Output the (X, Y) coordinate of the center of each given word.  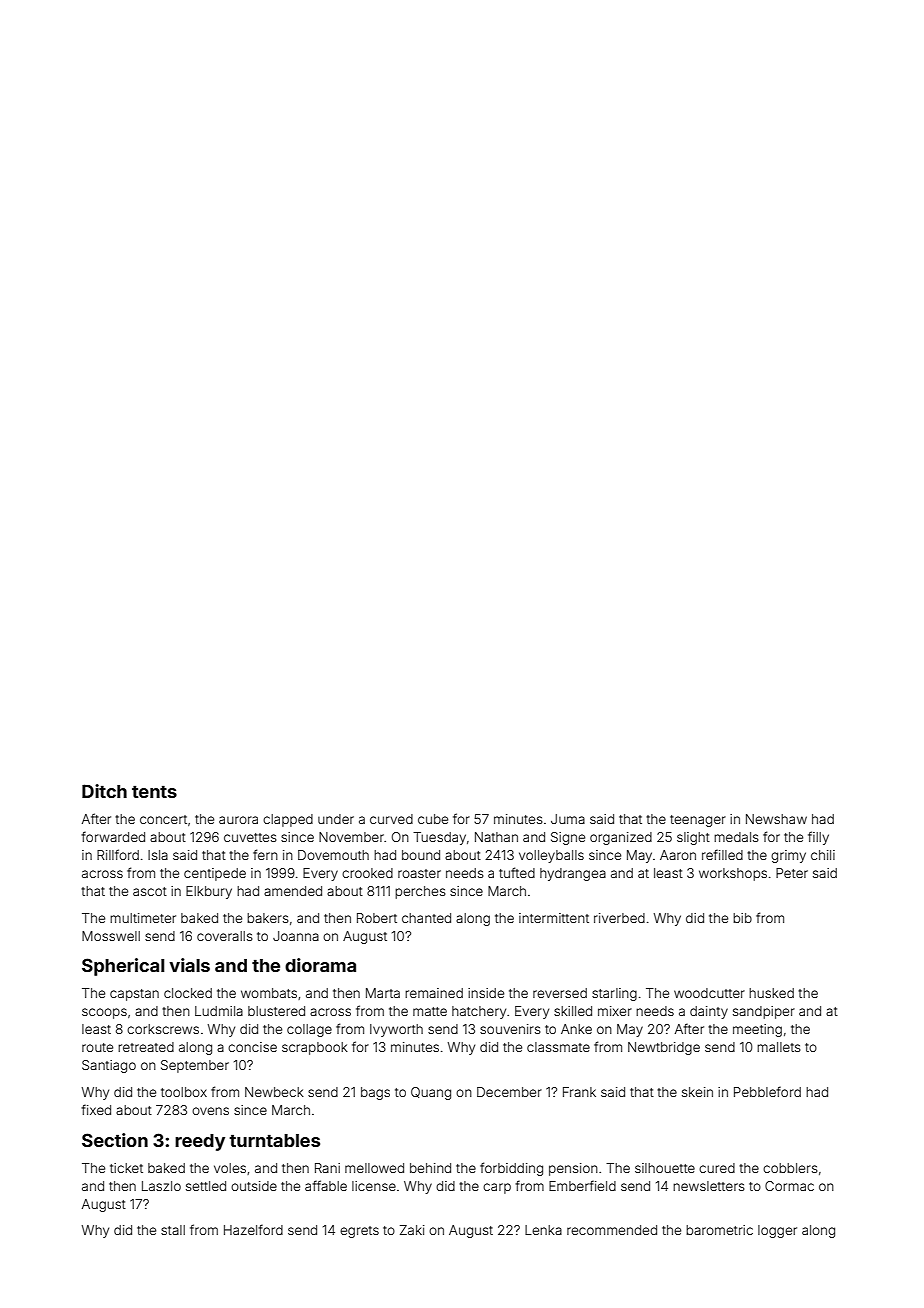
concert (163, 819)
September (195, 1066)
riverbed (619, 918)
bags (375, 1093)
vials (189, 965)
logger (777, 1231)
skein (697, 1092)
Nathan (496, 837)
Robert (377, 918)
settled (206, 1186)
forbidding (511, 1169)
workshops (733, 874)
